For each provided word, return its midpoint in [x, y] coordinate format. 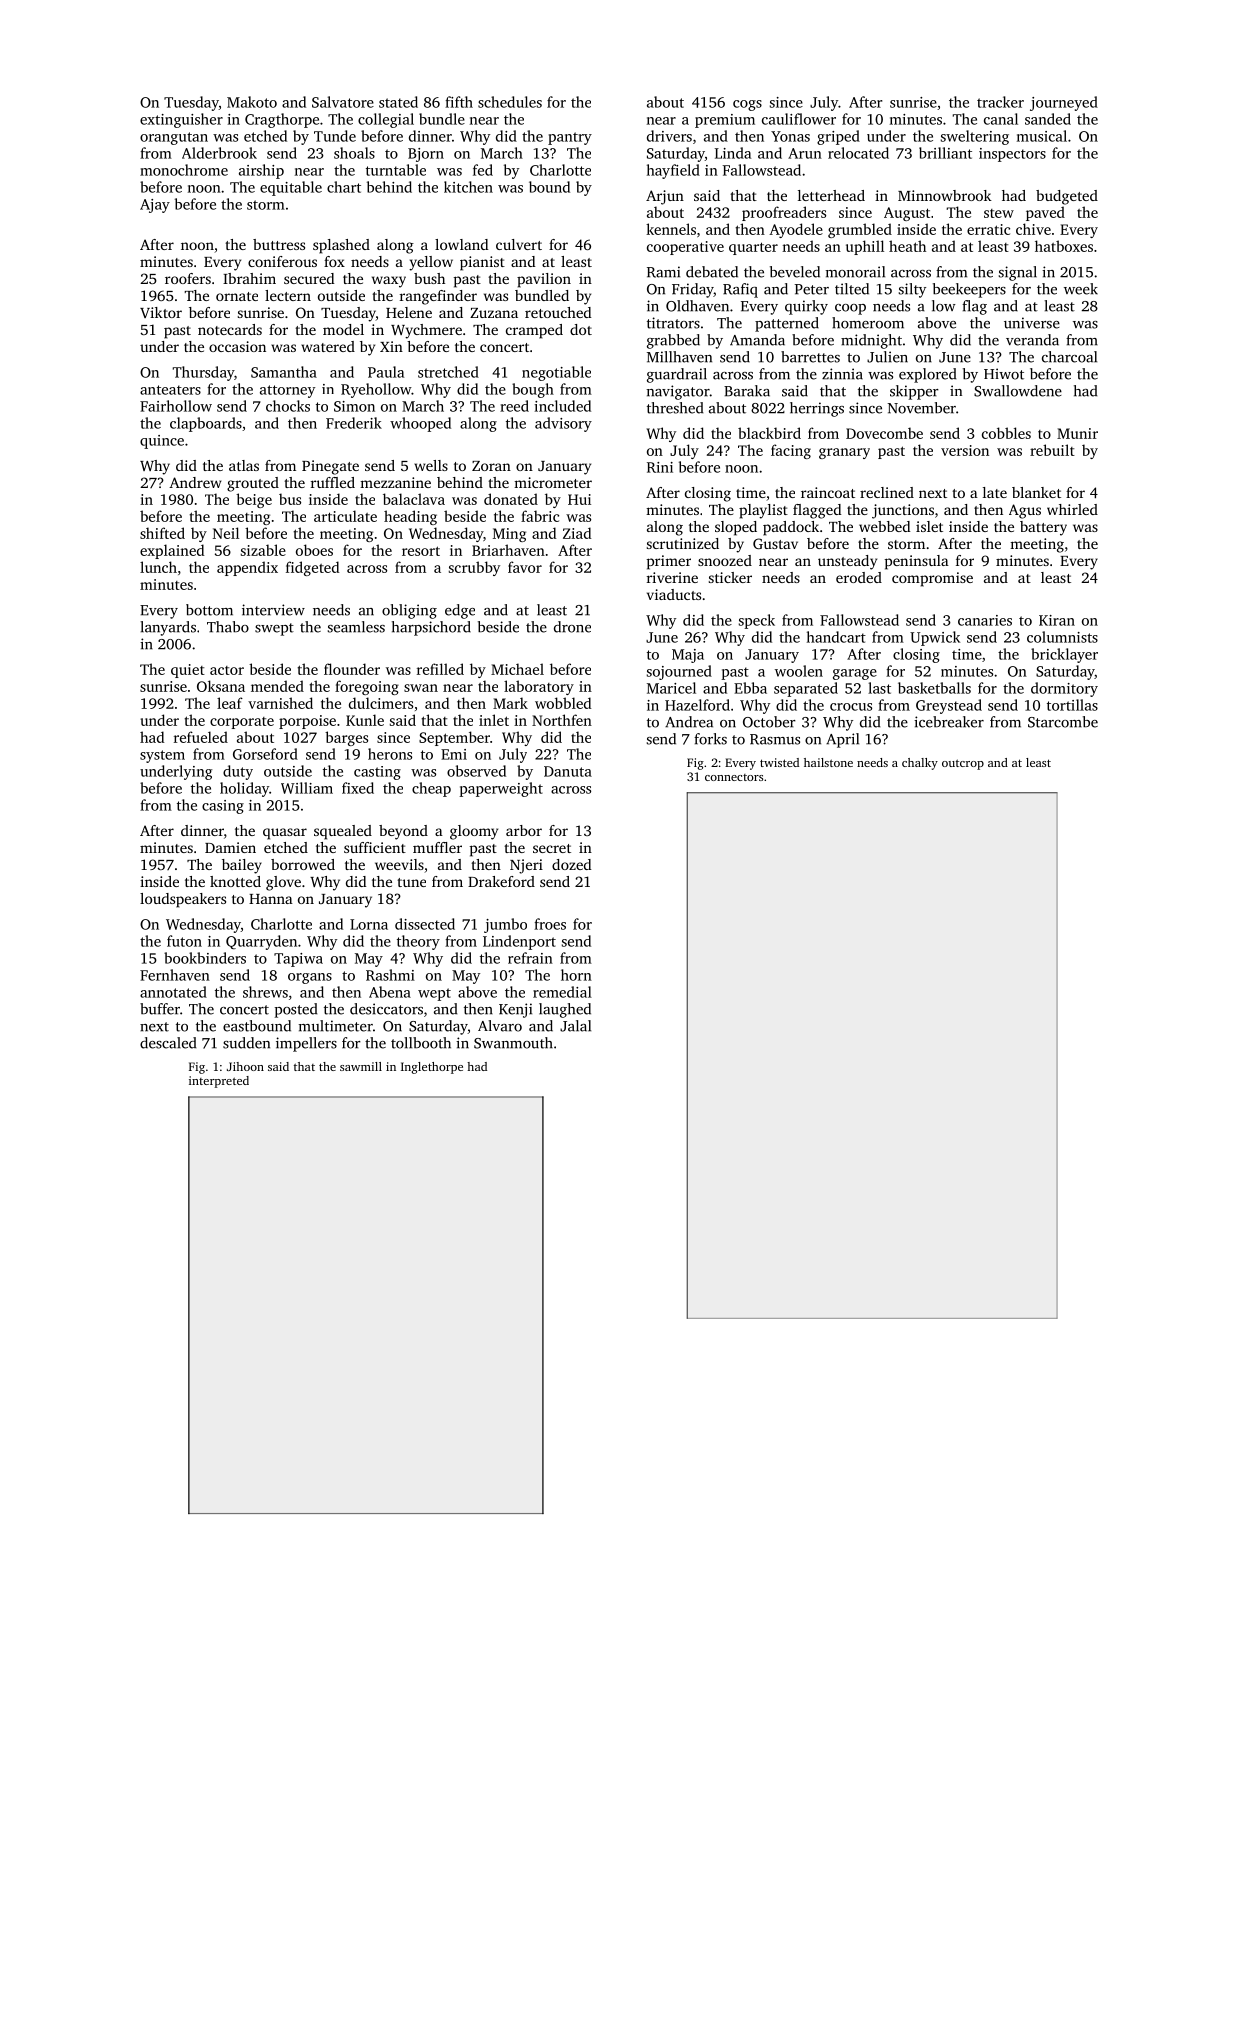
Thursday [203, 373]
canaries [985, 620]
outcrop [963, 764]
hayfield [673, 171]
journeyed [1064, 103]
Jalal [575, 1026]
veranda [1032, 340]
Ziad [577, 533]
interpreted [219, 1082]
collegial [386, 120]
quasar [285, 834]
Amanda [757, 340]
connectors [734, 777]
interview [273, 610]
